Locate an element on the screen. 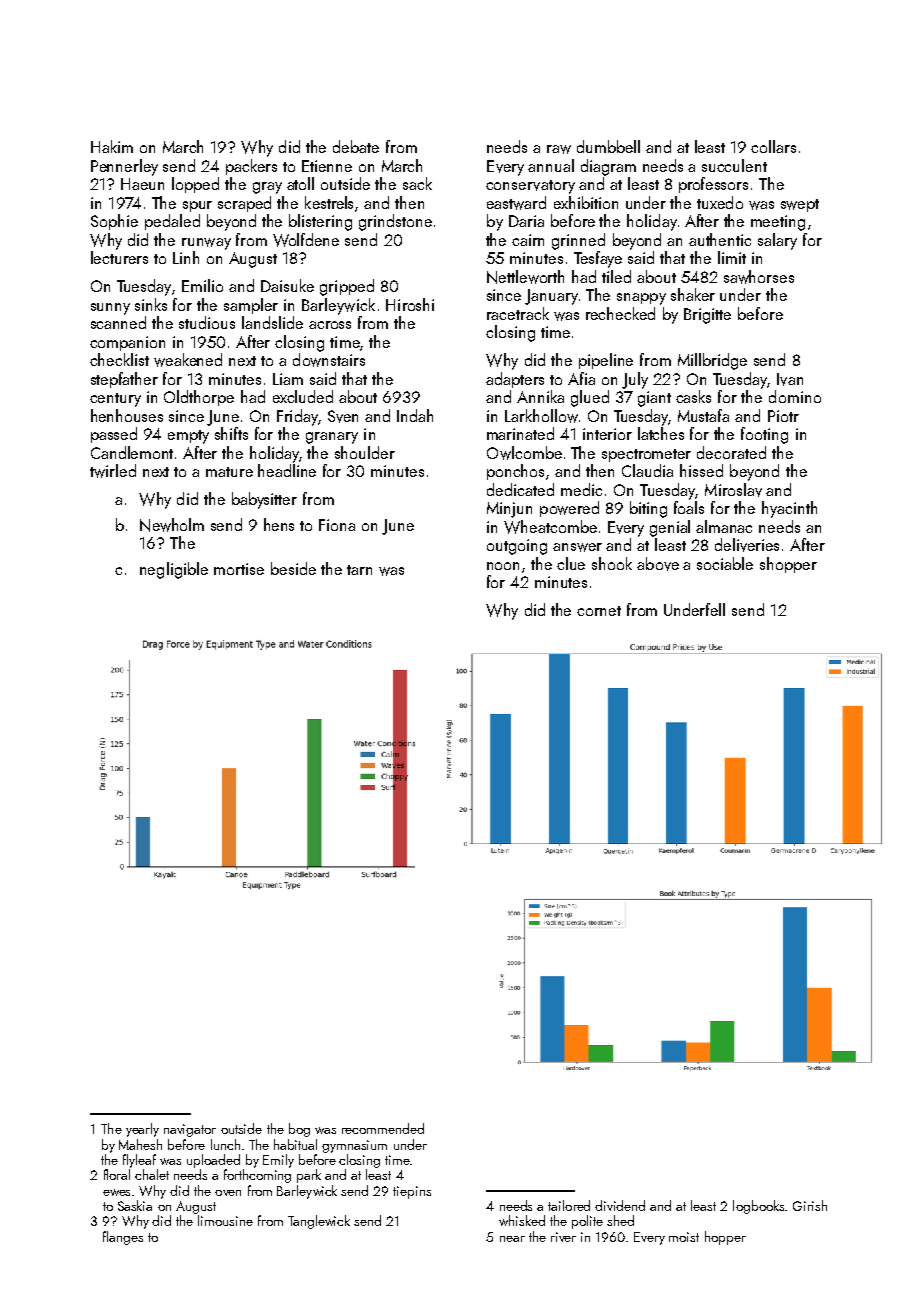 This screenshot has height=1311, width=924. recommended is located at coordinates (383, 1128).
